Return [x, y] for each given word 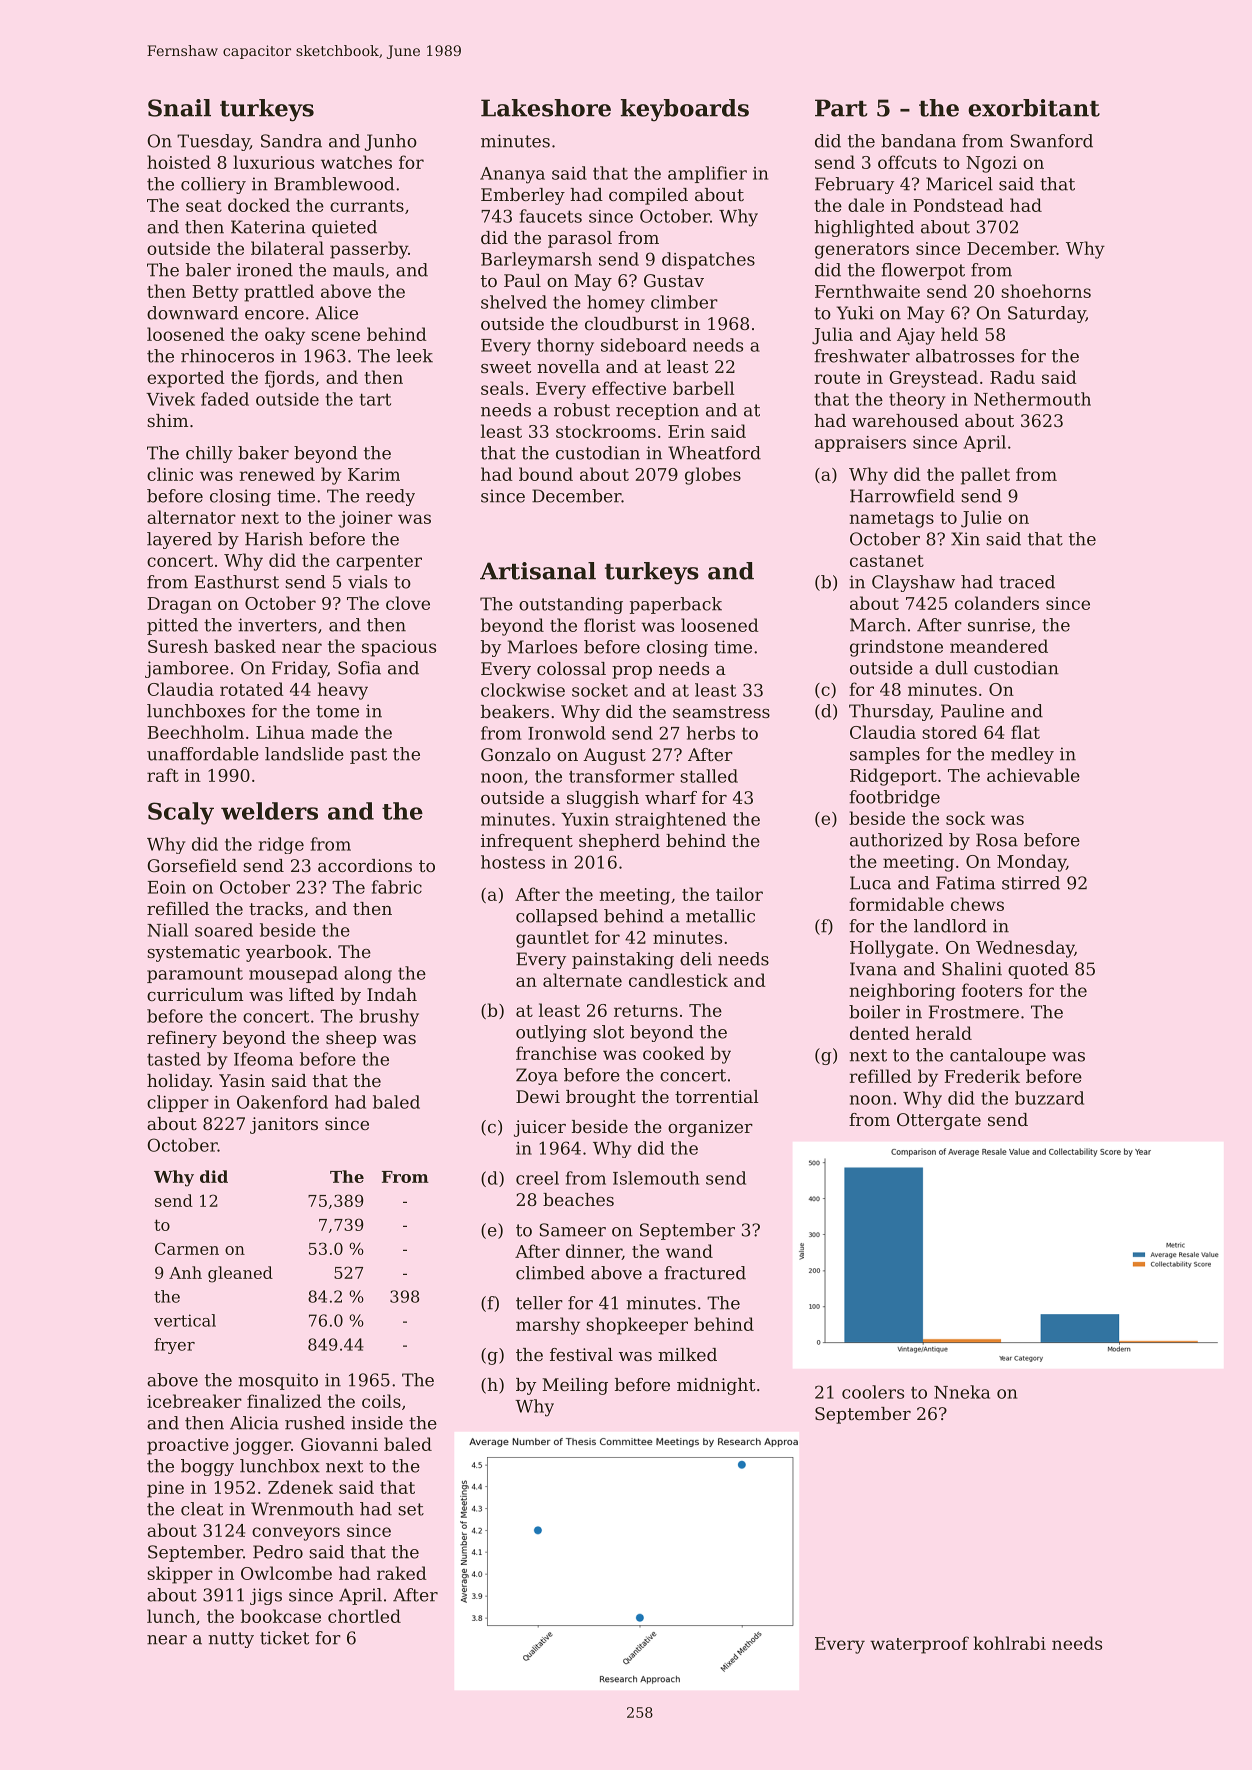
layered [179, 540]
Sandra [291, 141]
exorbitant [1034, 108]
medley [1022, 755]
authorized [896, 840]
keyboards [685, 110]
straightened [670, 820]
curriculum [195, 994]
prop [632, 672]
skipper [180, 1575]
